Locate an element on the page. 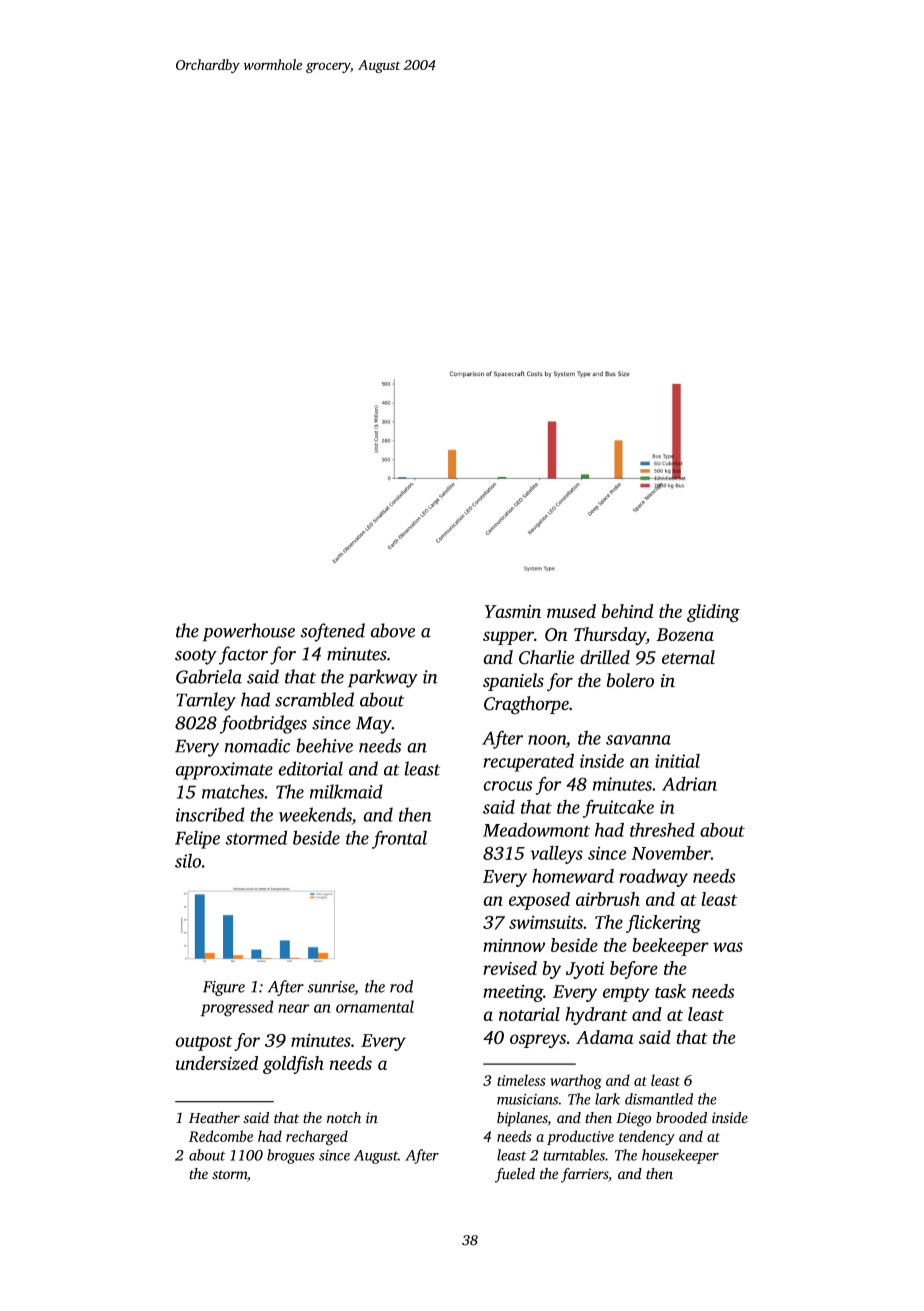  drilled is located at coordinates (605, 657).
